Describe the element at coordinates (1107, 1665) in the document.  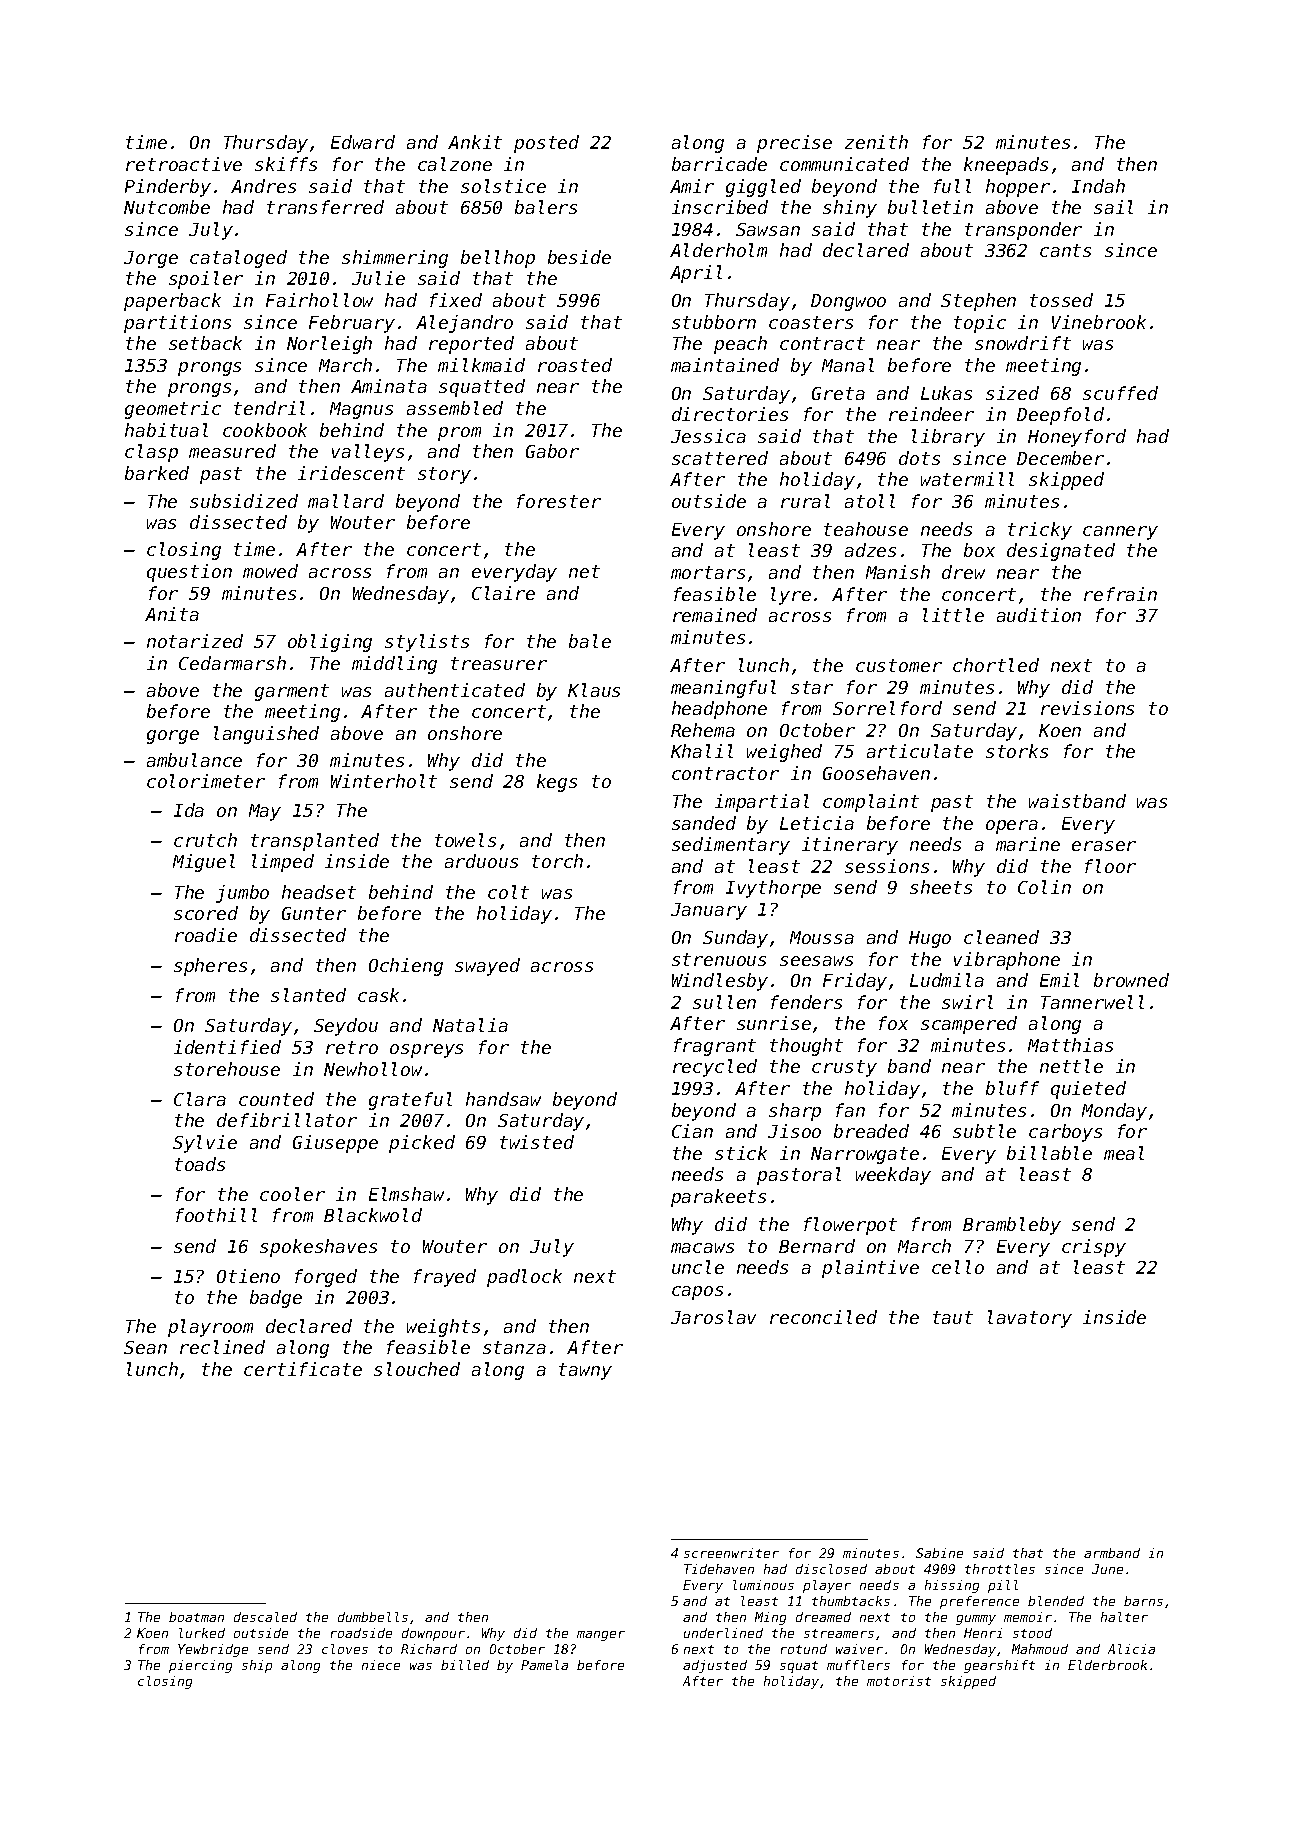
I see `Elderbrook` at that location.
